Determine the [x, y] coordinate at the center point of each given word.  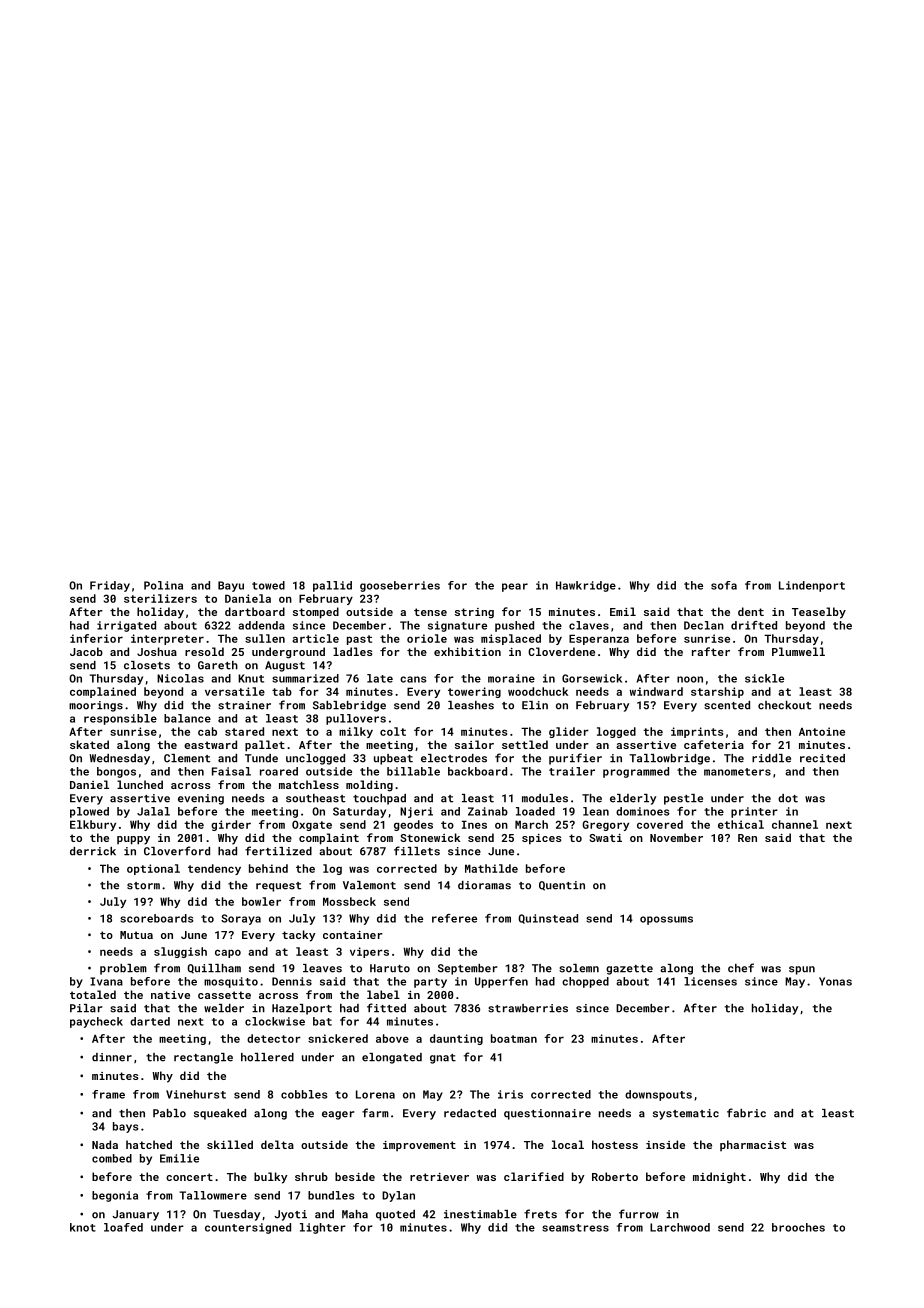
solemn [579, 968]
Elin [535, 705]
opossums [666, 920]
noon [690, 679]
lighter [323, 1228]
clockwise [275, 1021]
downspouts [658, 1095]
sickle [764, 678]
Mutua [136, 935]
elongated [392, 1058]
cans [413, 679]
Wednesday [120, 759]
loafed [123, 1227]
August [285, 666]
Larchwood [680, 1227]
